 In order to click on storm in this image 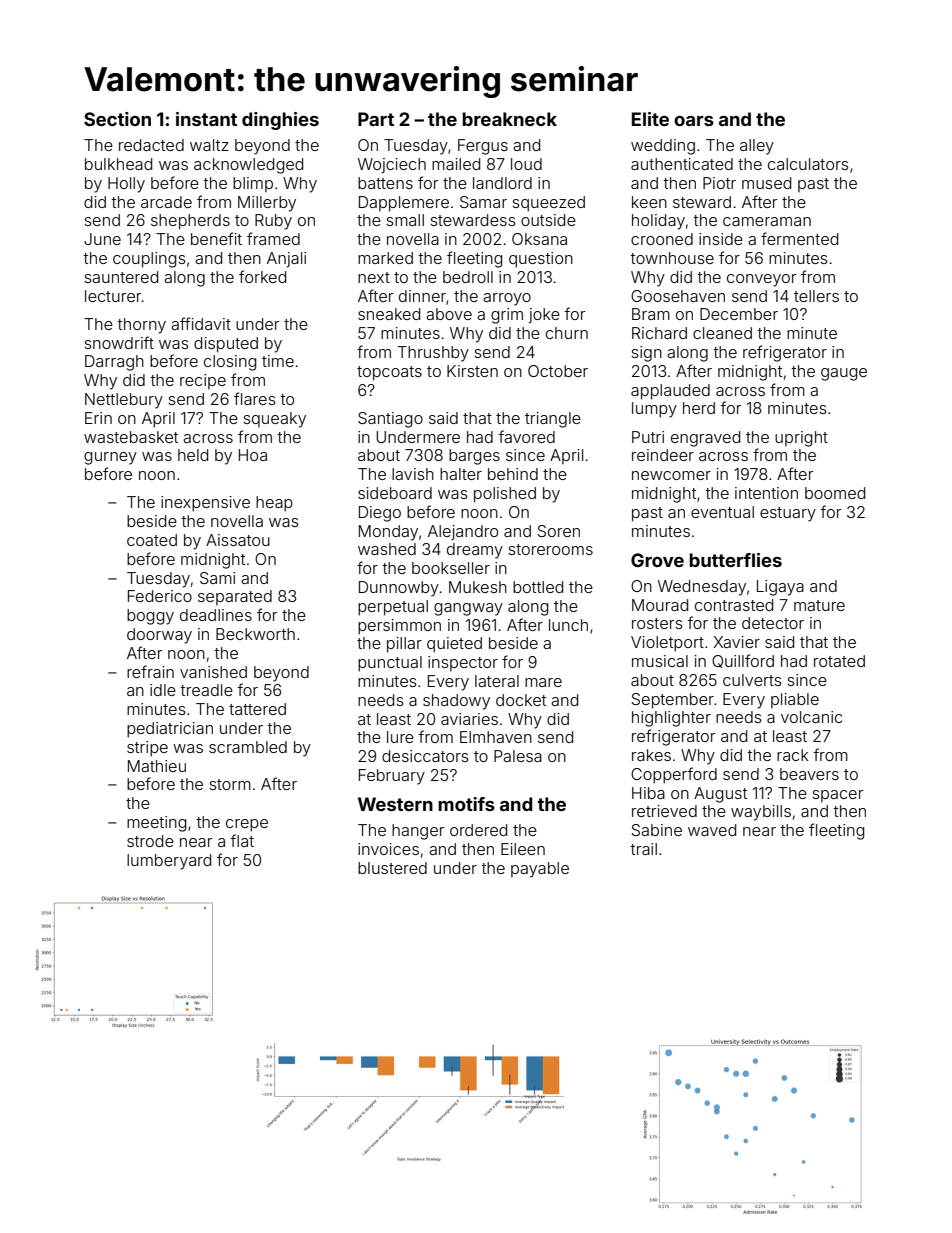, I will do `click(230, 784)`.
